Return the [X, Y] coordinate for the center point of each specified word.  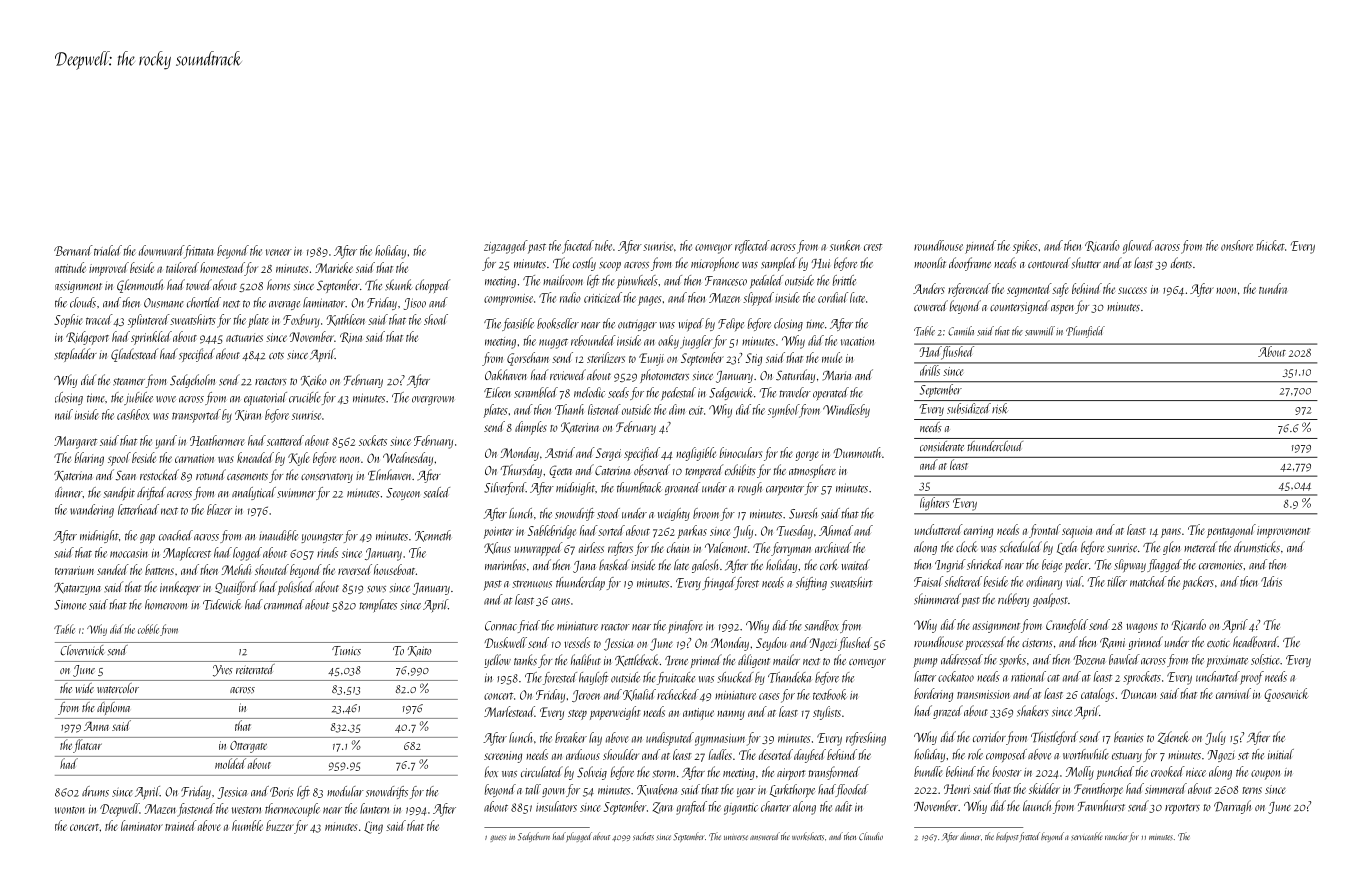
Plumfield [1085, 332]
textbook [830, 694]
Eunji [651, 359]
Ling [373, 827]
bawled [1124, 659]
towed [199, 284]
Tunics [346, 651]
